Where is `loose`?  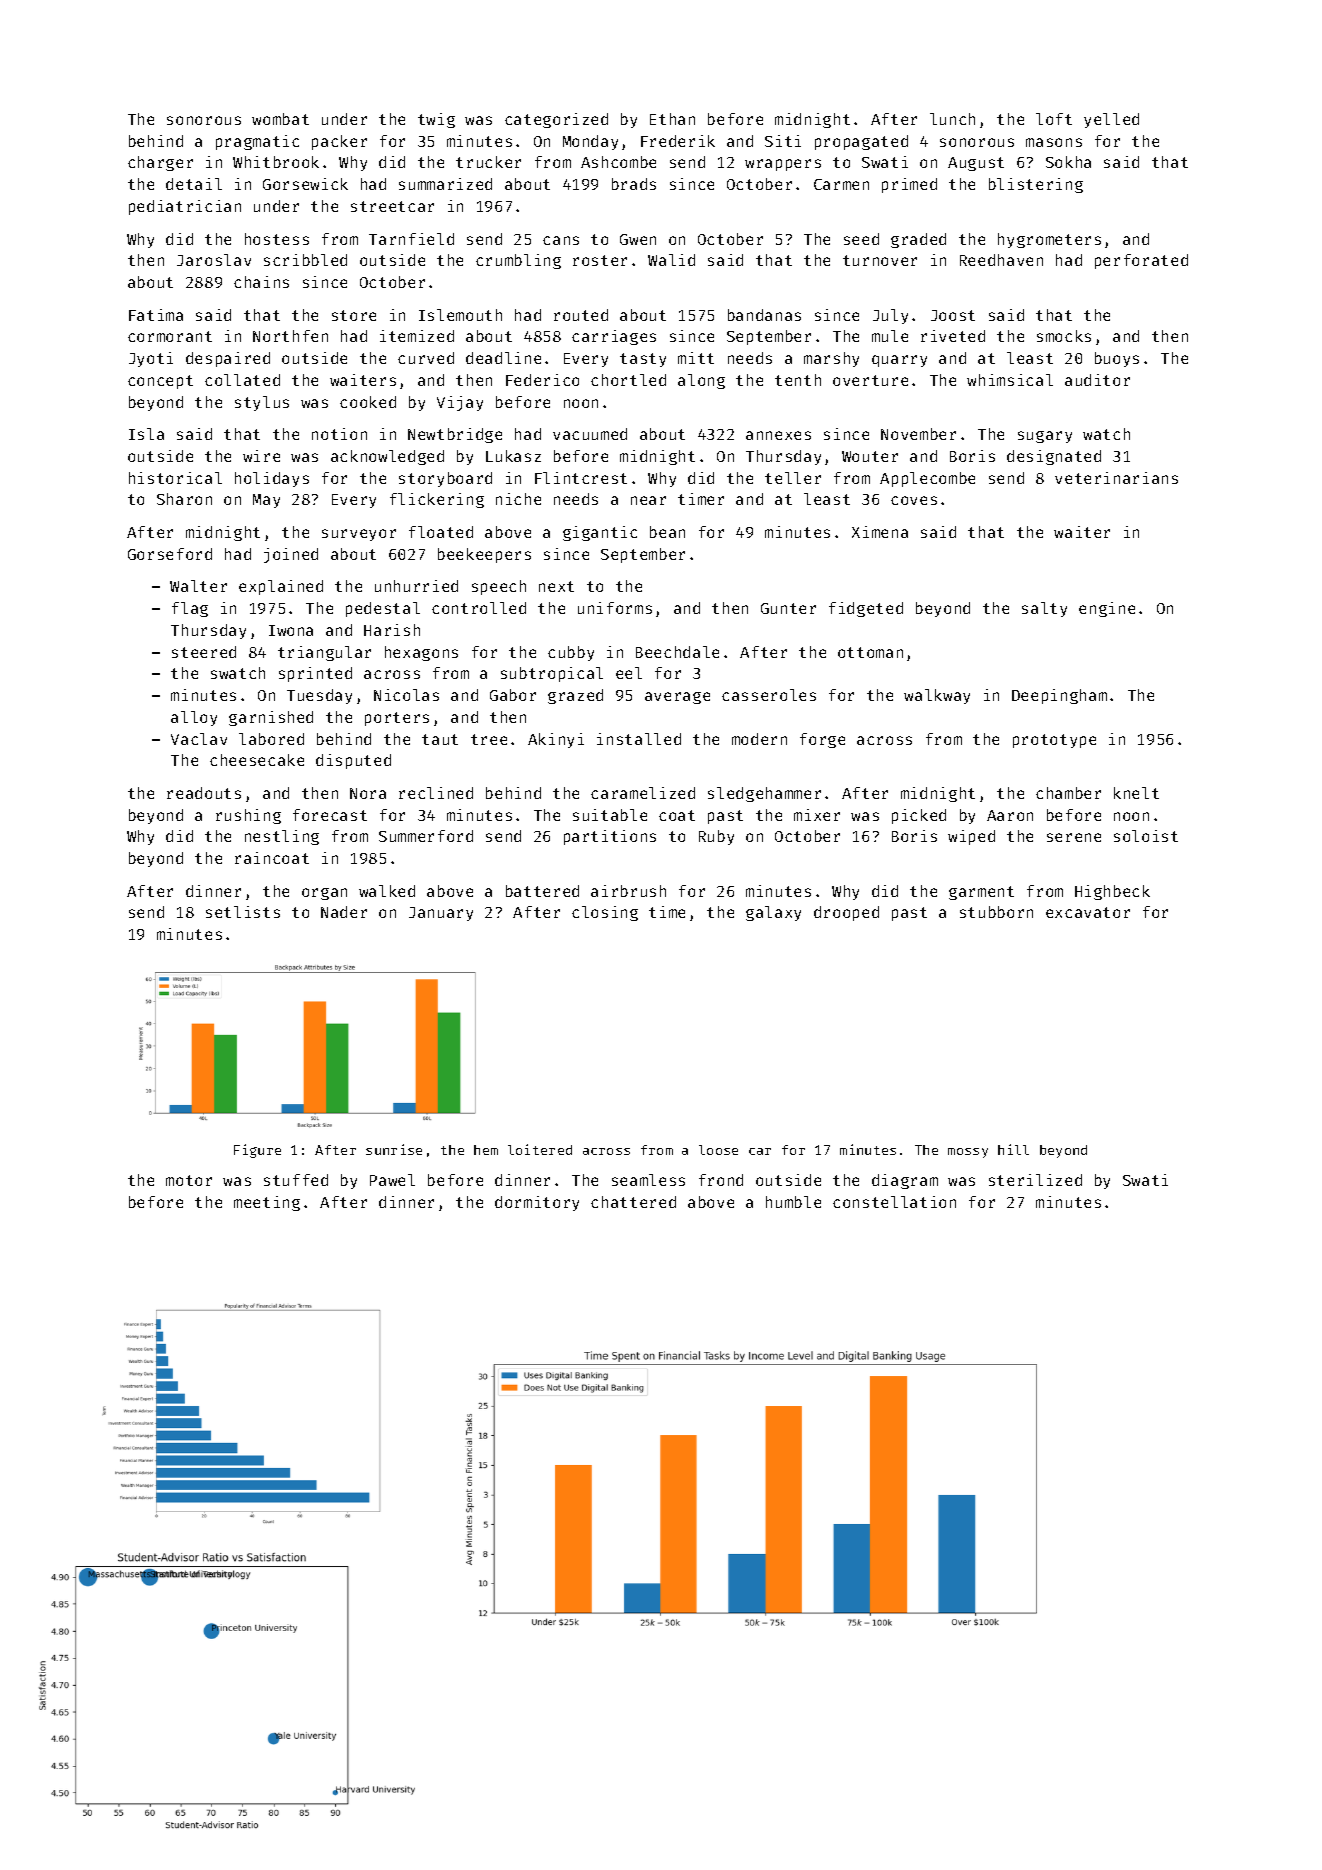
loose is located at coordinates (718, 1150).
